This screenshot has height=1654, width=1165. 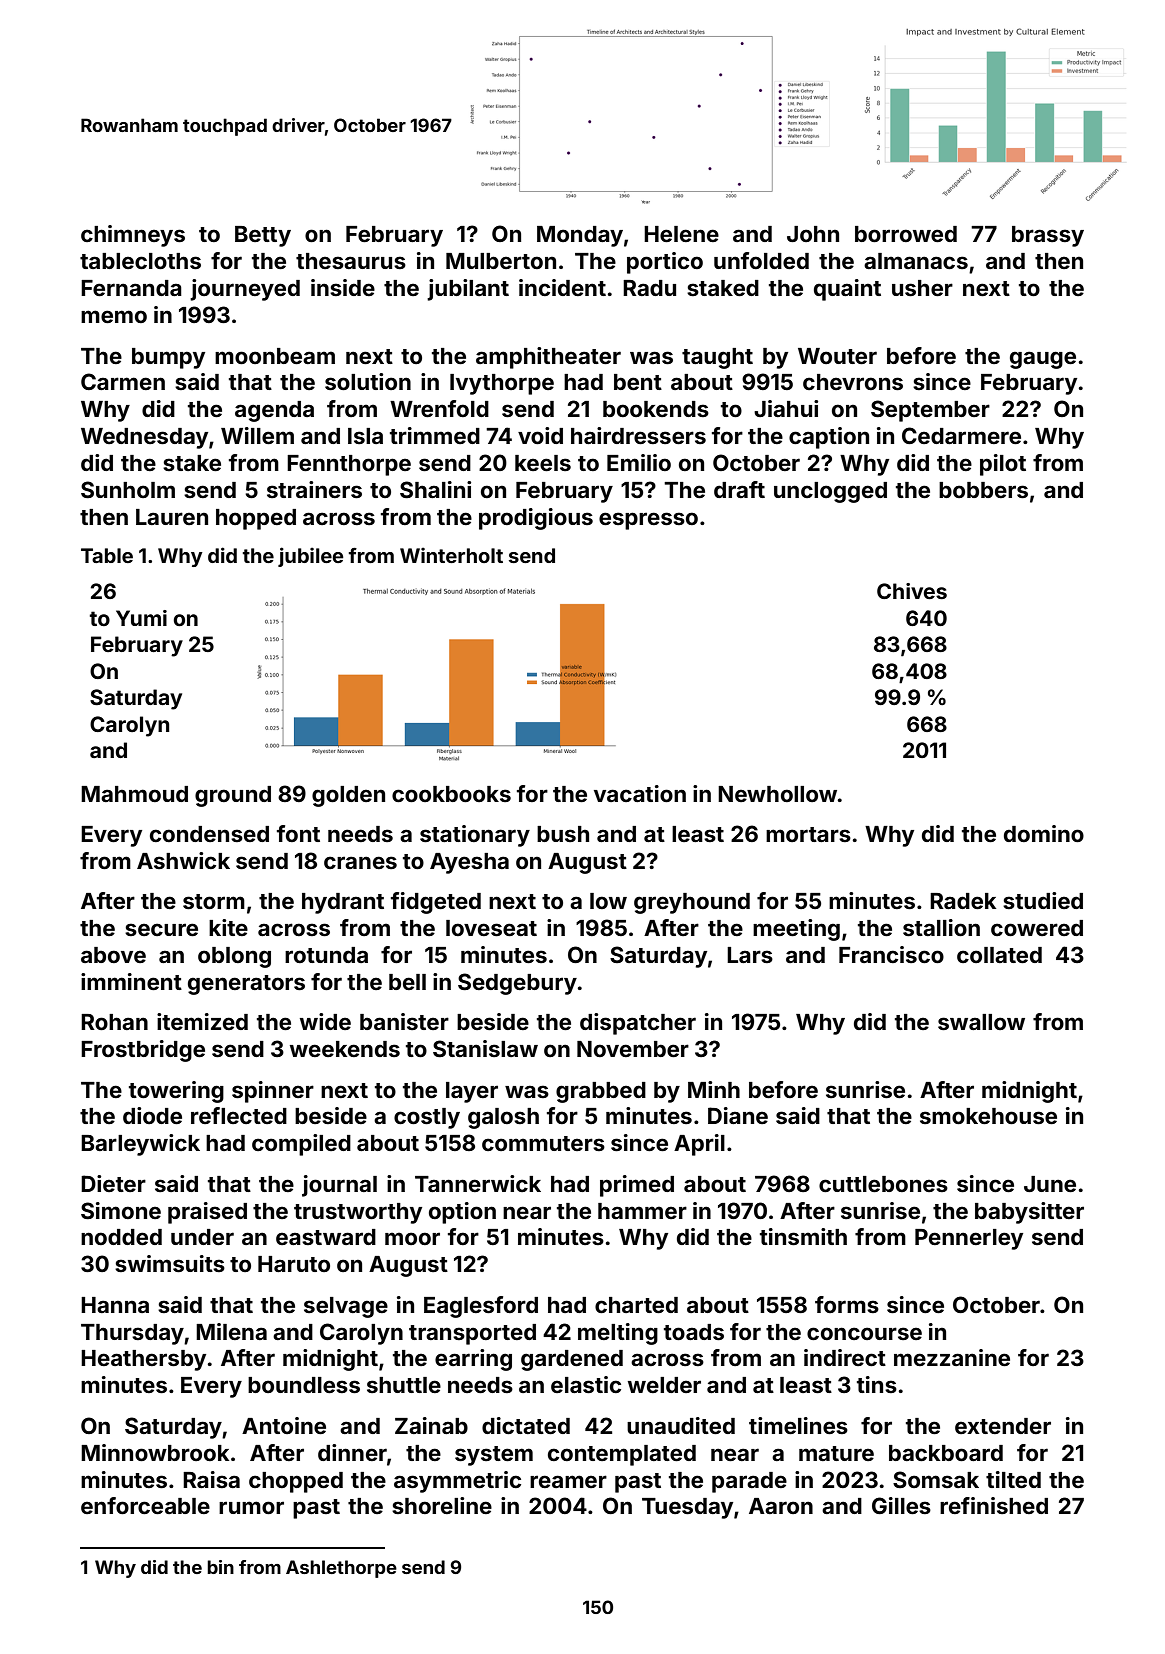 What do you see at coordinates (133, 236) in the screenshot?
I see `chimneys` at bounding box center [133, 236].
